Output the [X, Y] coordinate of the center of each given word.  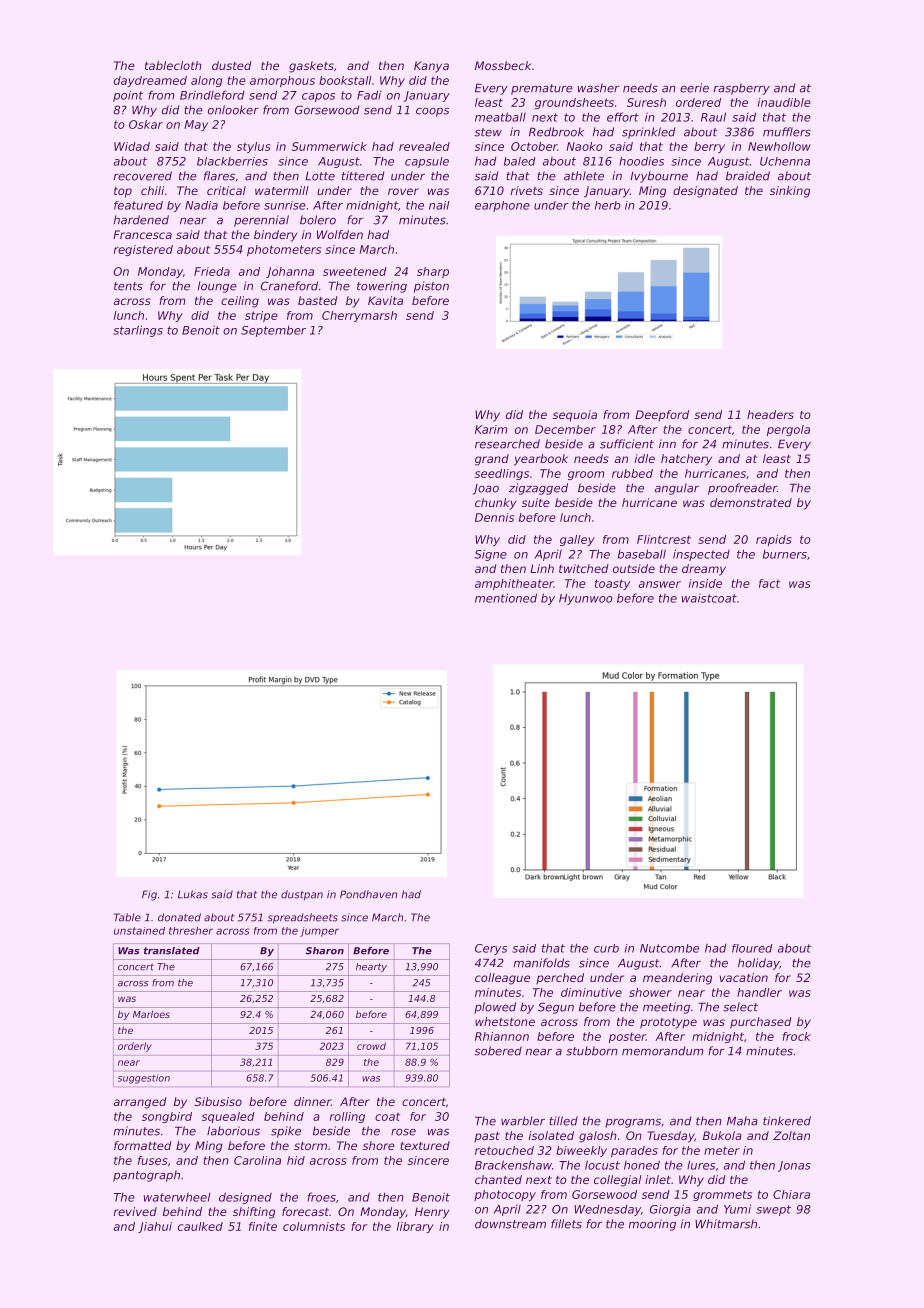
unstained [139, 931]
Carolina [257, 1160]
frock [796, 1036]
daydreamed [150, 81]
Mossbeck [503, 65]
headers [770, 414]
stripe [261, 316]
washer [598, 88]
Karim [491, 429]
